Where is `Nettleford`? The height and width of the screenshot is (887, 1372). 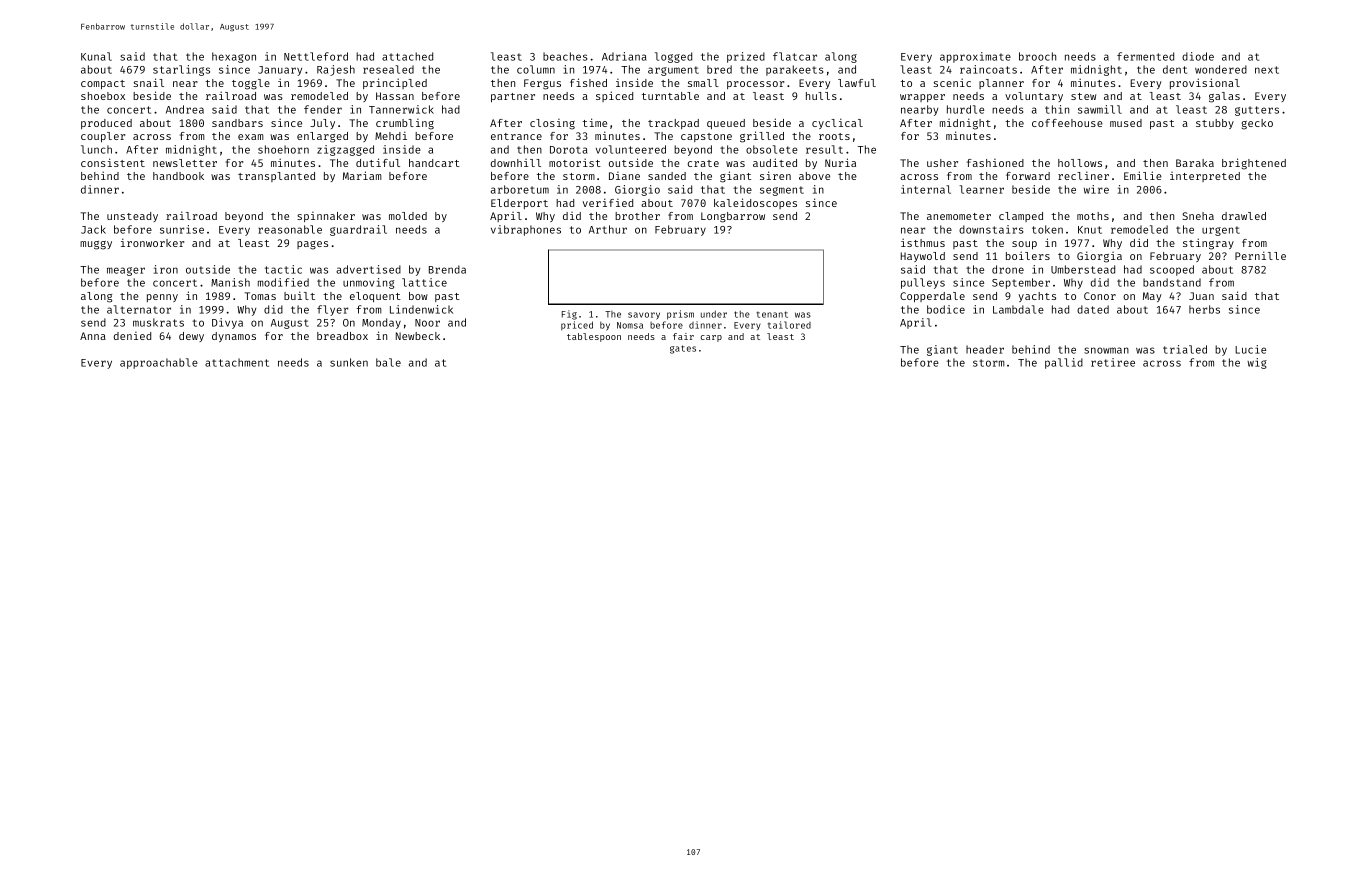 Nettleford is located at coordinates (316, 56).
